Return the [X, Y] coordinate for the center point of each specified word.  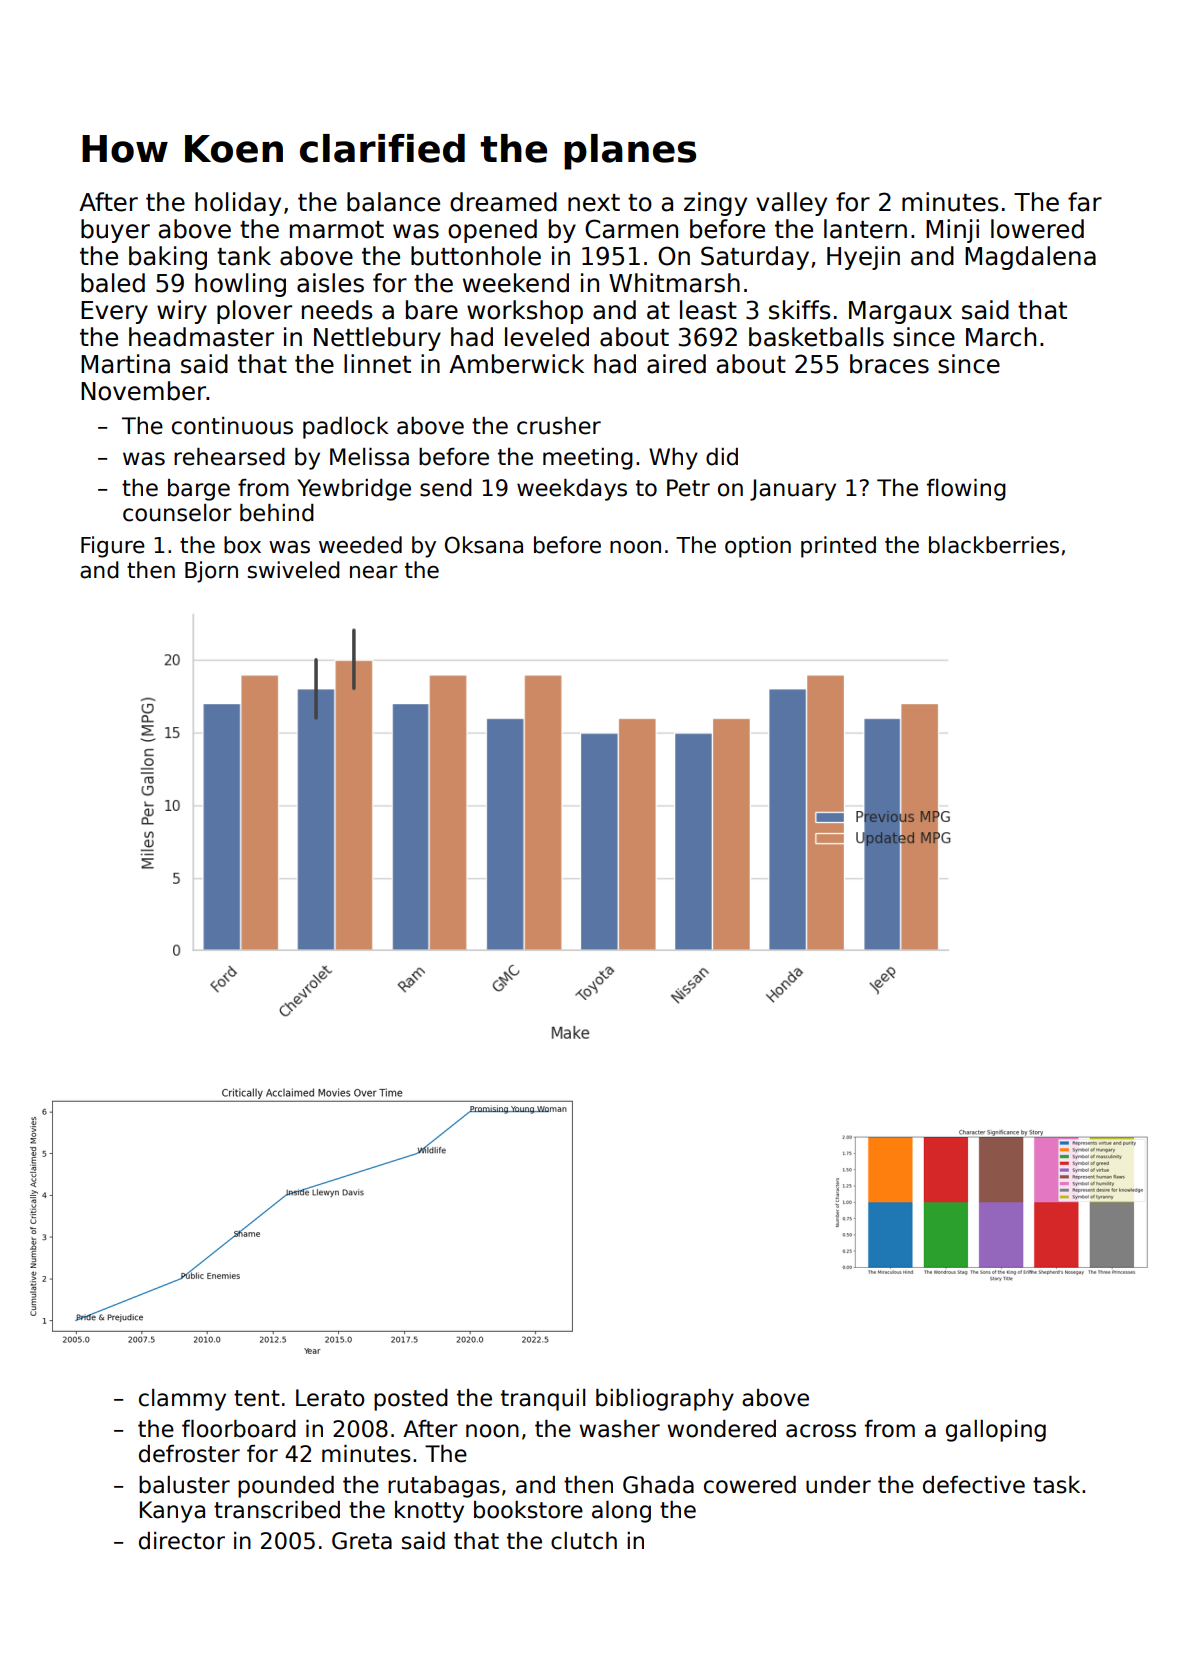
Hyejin [863, 258]
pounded [286, 1487]
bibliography [665, 1400]
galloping [996, 1431]
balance [393, 202]
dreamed [503, 202]
